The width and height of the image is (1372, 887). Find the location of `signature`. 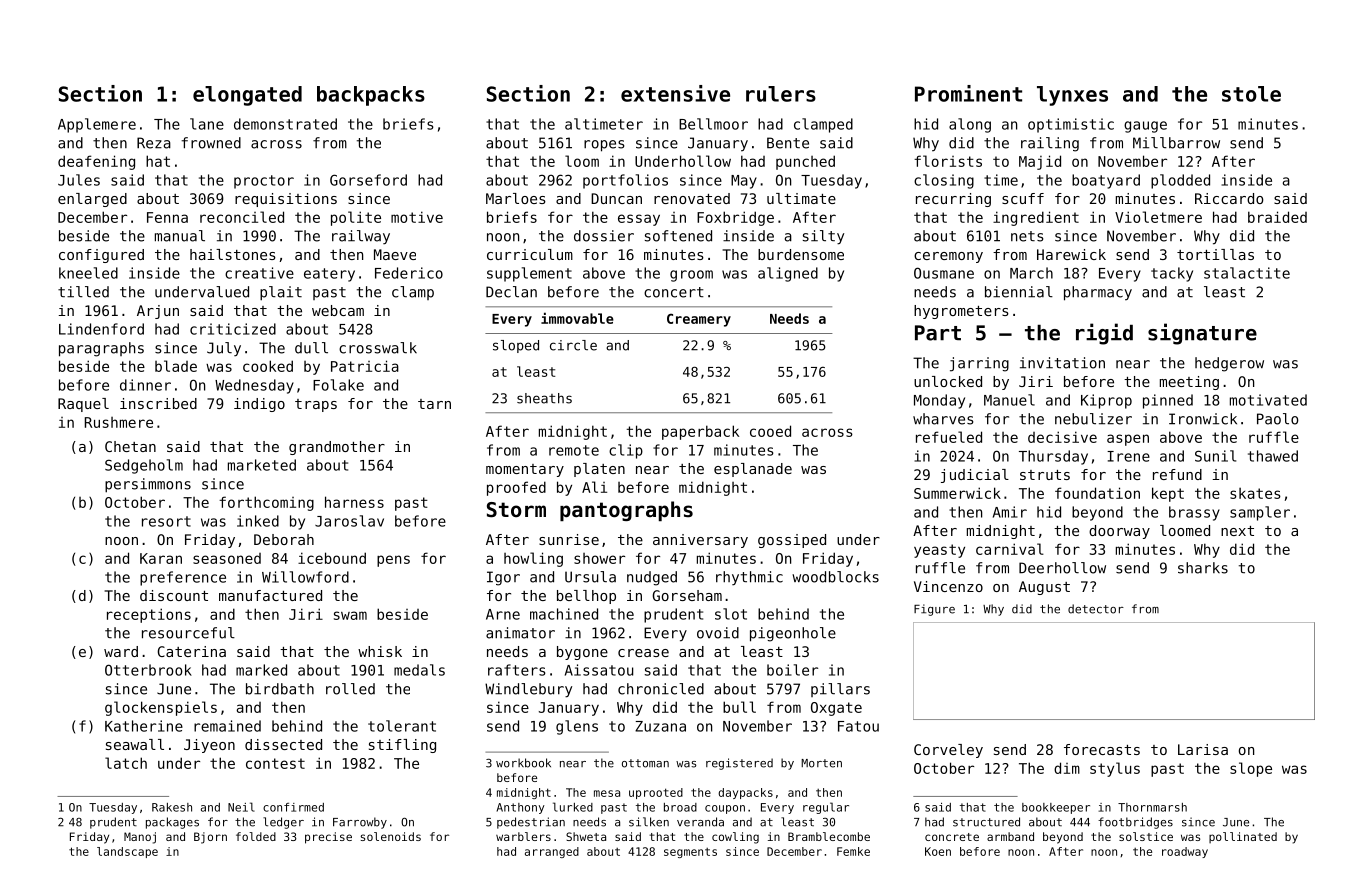

signature is located at coordinates (1202, 334).
